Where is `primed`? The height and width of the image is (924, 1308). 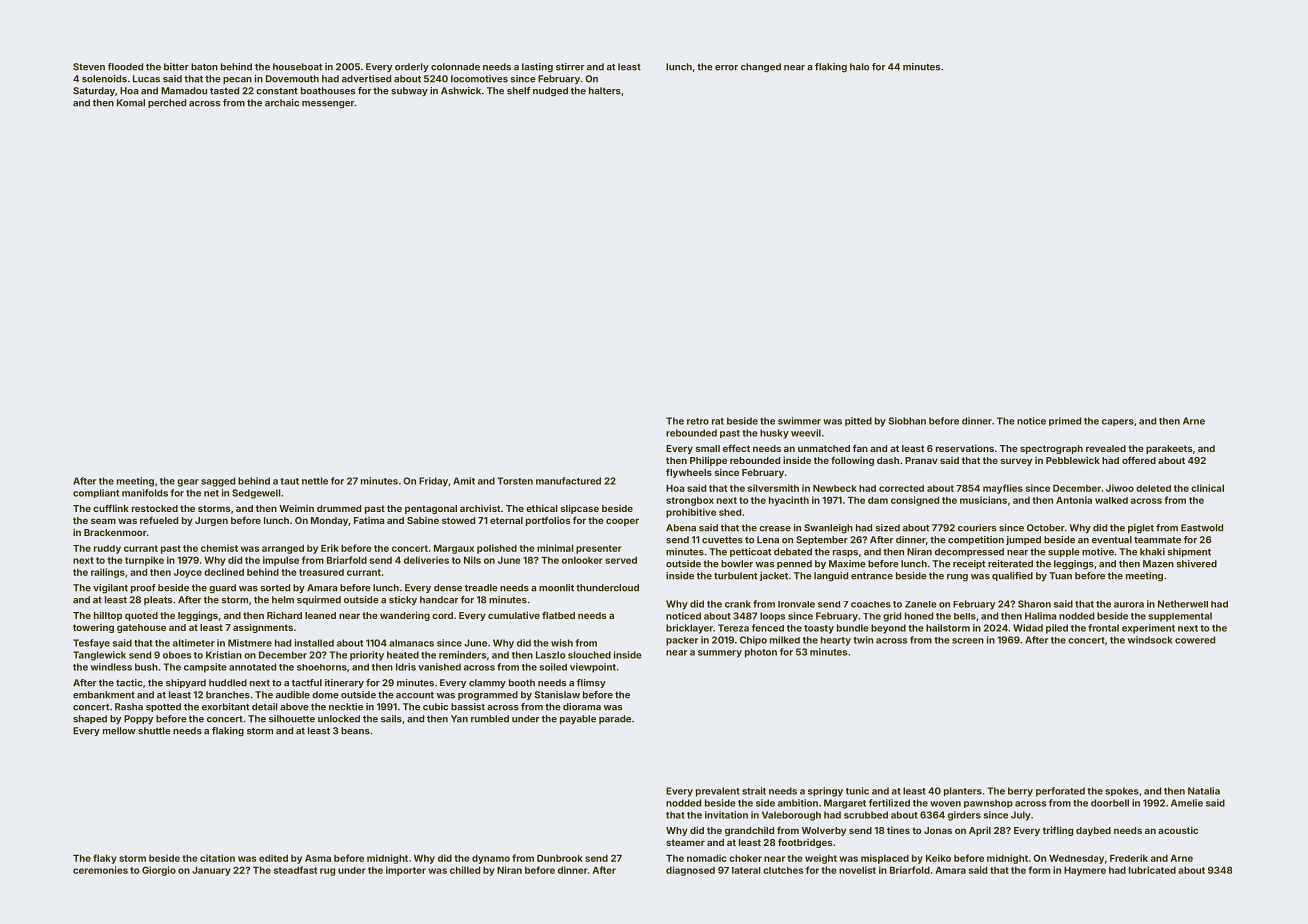 primed is located at coordinates (1065, 421).
